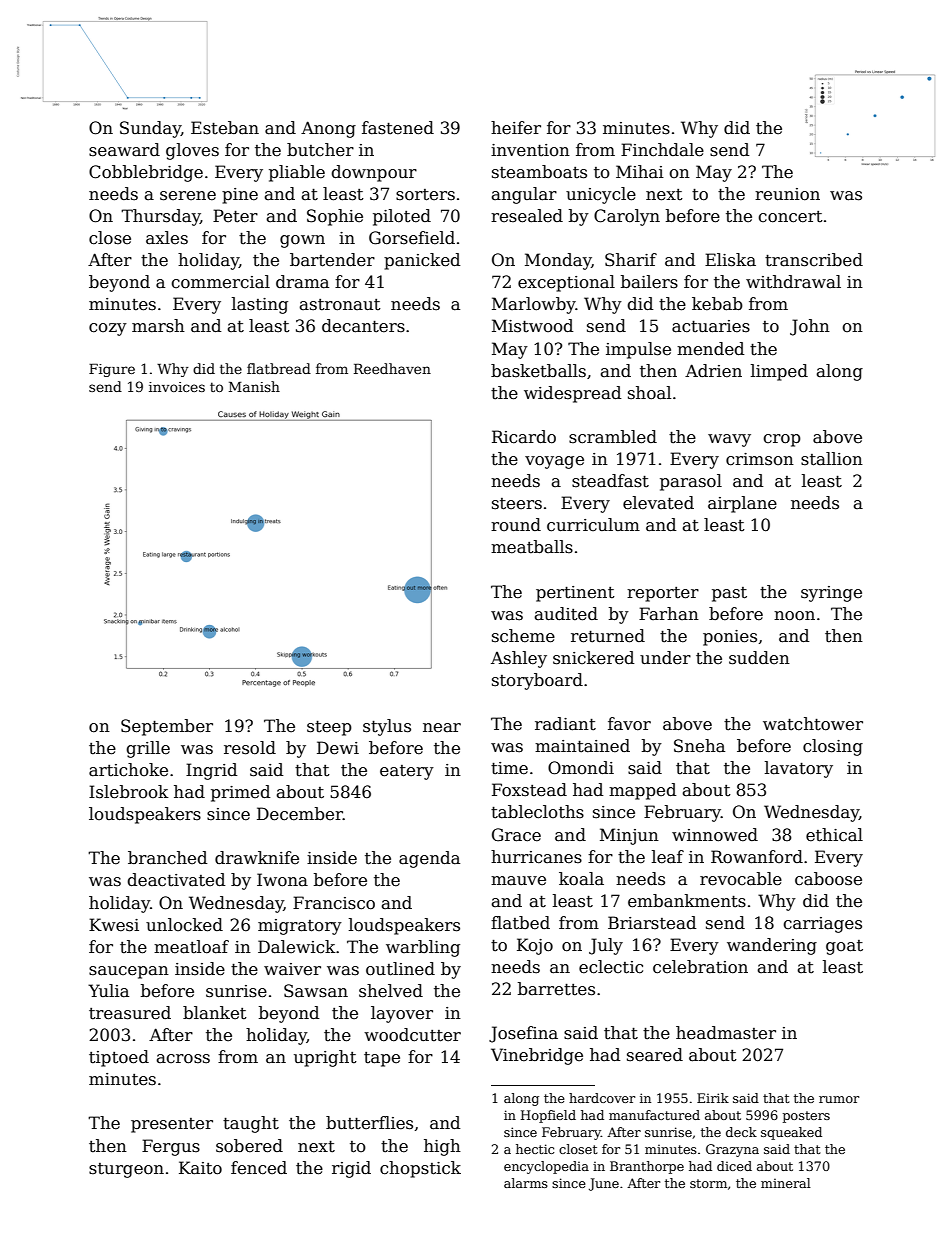  What do you see at coordinates (662, 150) in the screenshot?
I see `Finchdale` at bounding box center [662, 150].
